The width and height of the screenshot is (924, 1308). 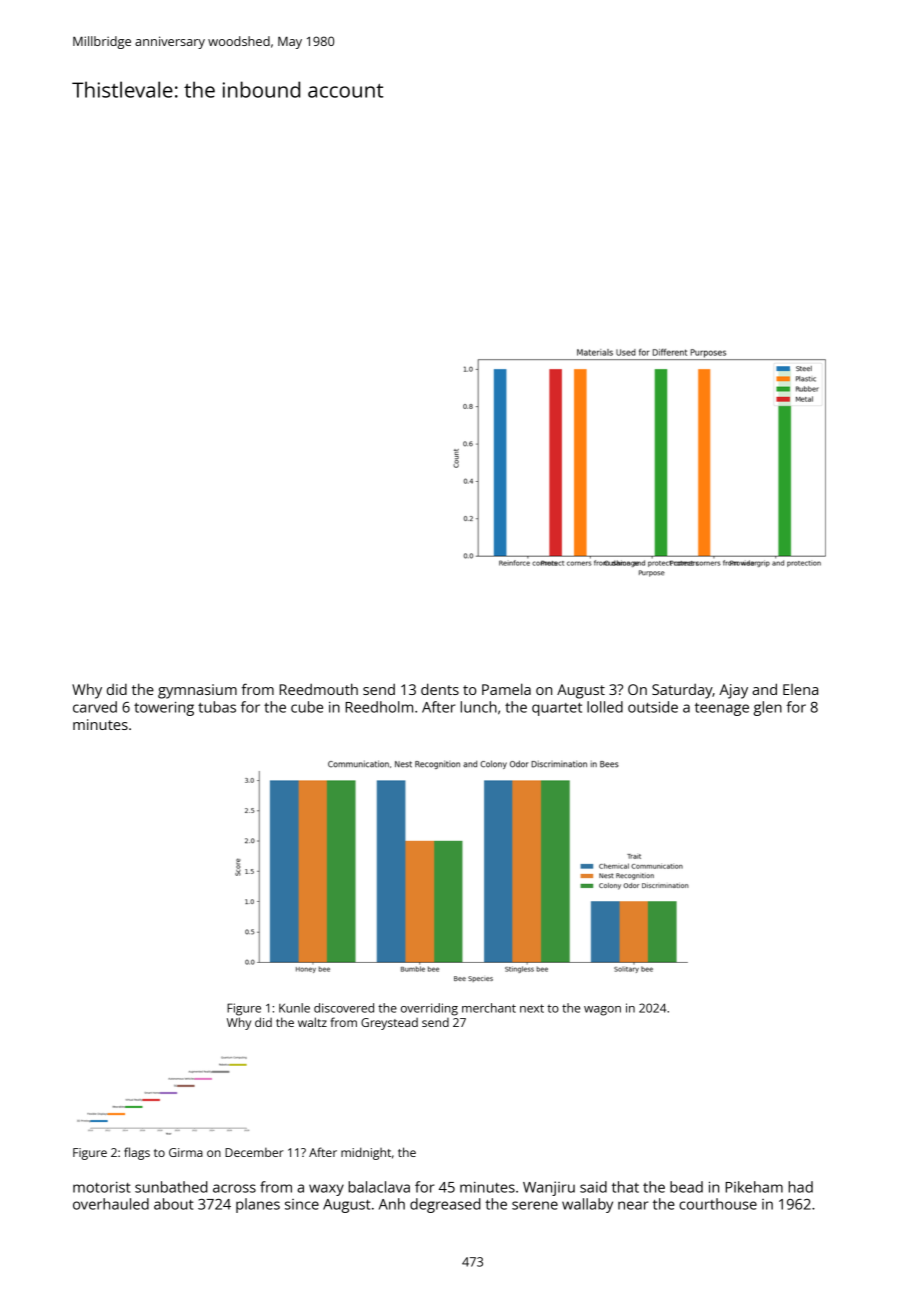 I want to click on Elena, so click(x=800, y=689).
